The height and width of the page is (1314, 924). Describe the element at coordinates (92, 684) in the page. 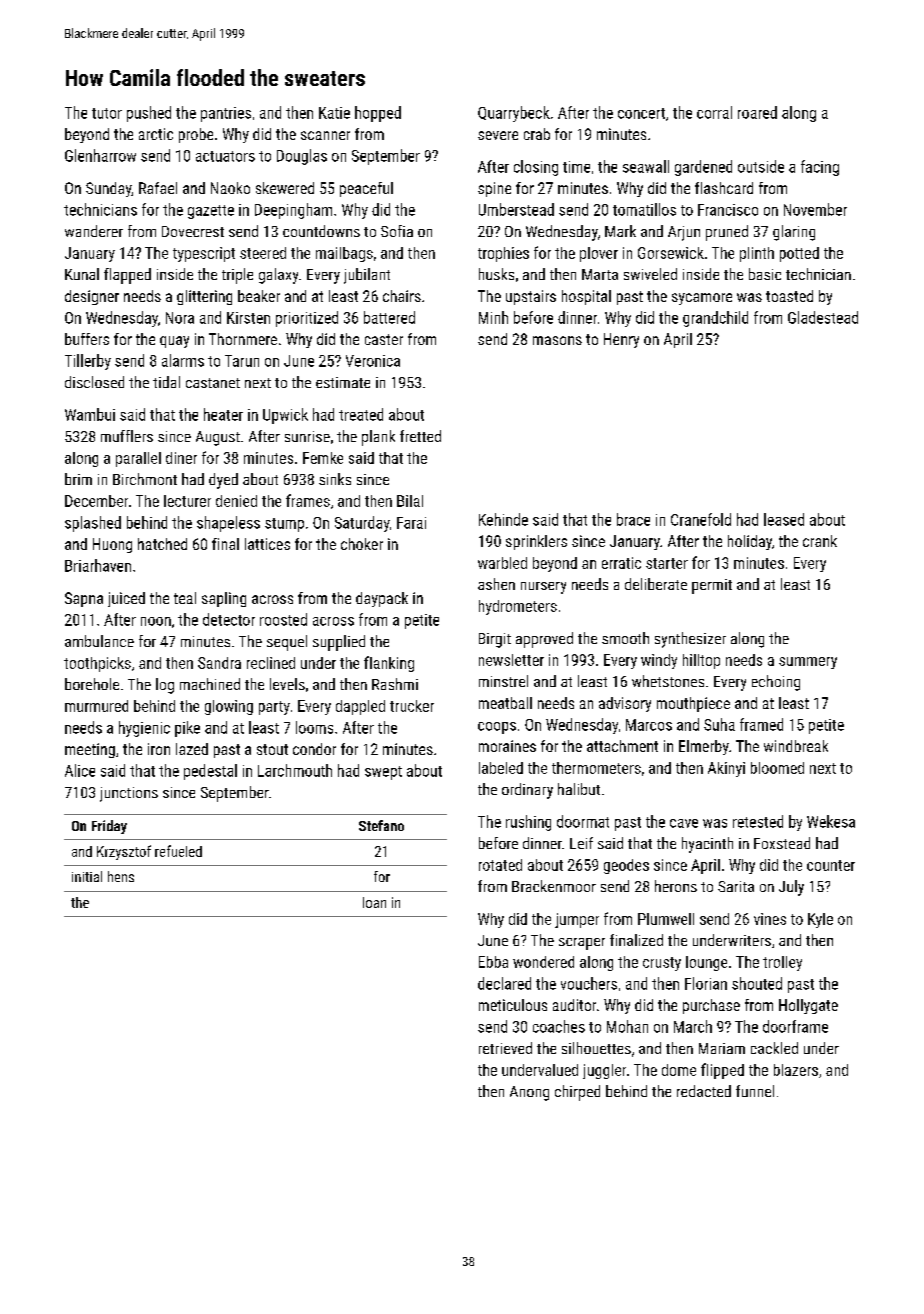

I see `borehole` at that location.
